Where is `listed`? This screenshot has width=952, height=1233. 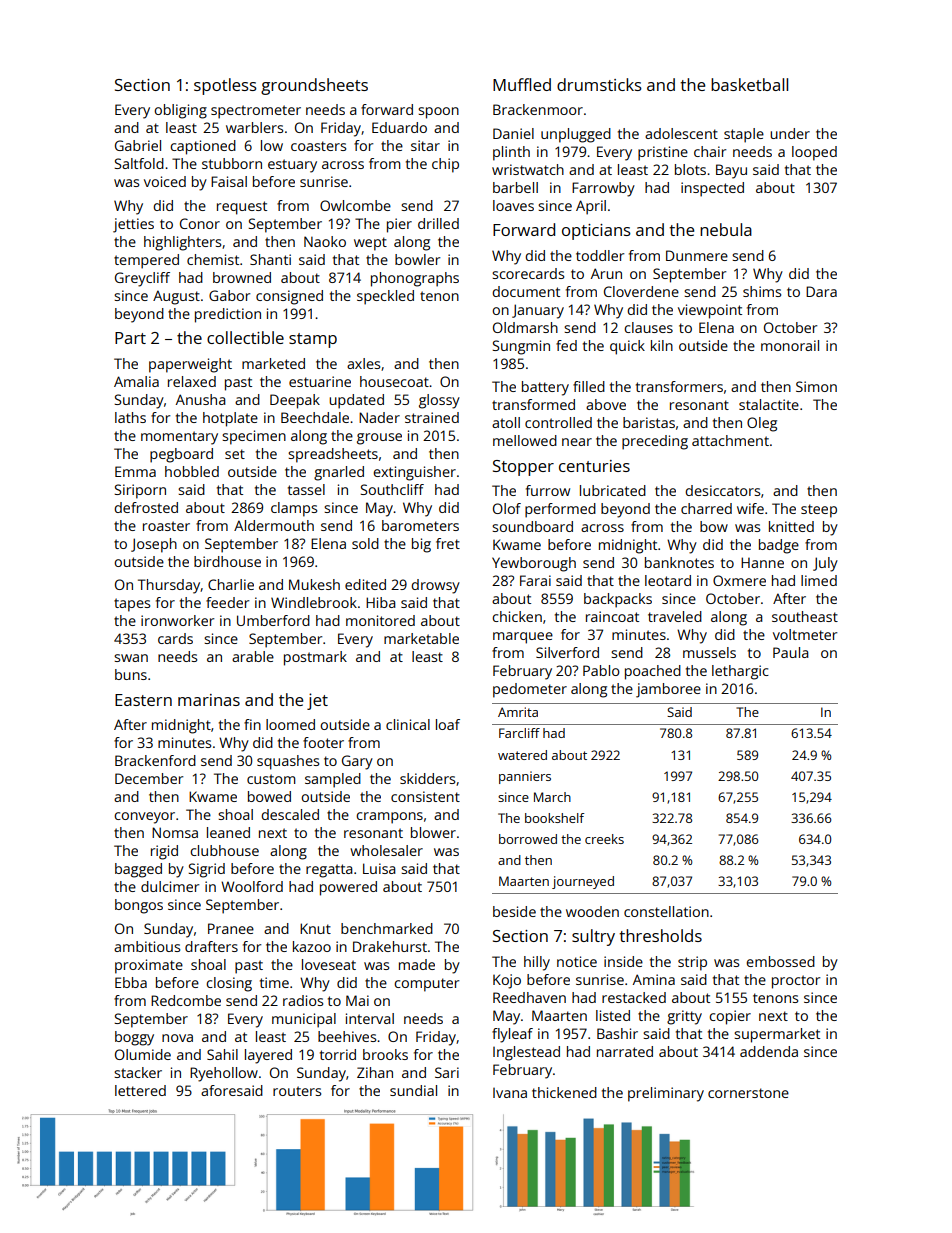
listed is located at coordinates (613, 1015).
